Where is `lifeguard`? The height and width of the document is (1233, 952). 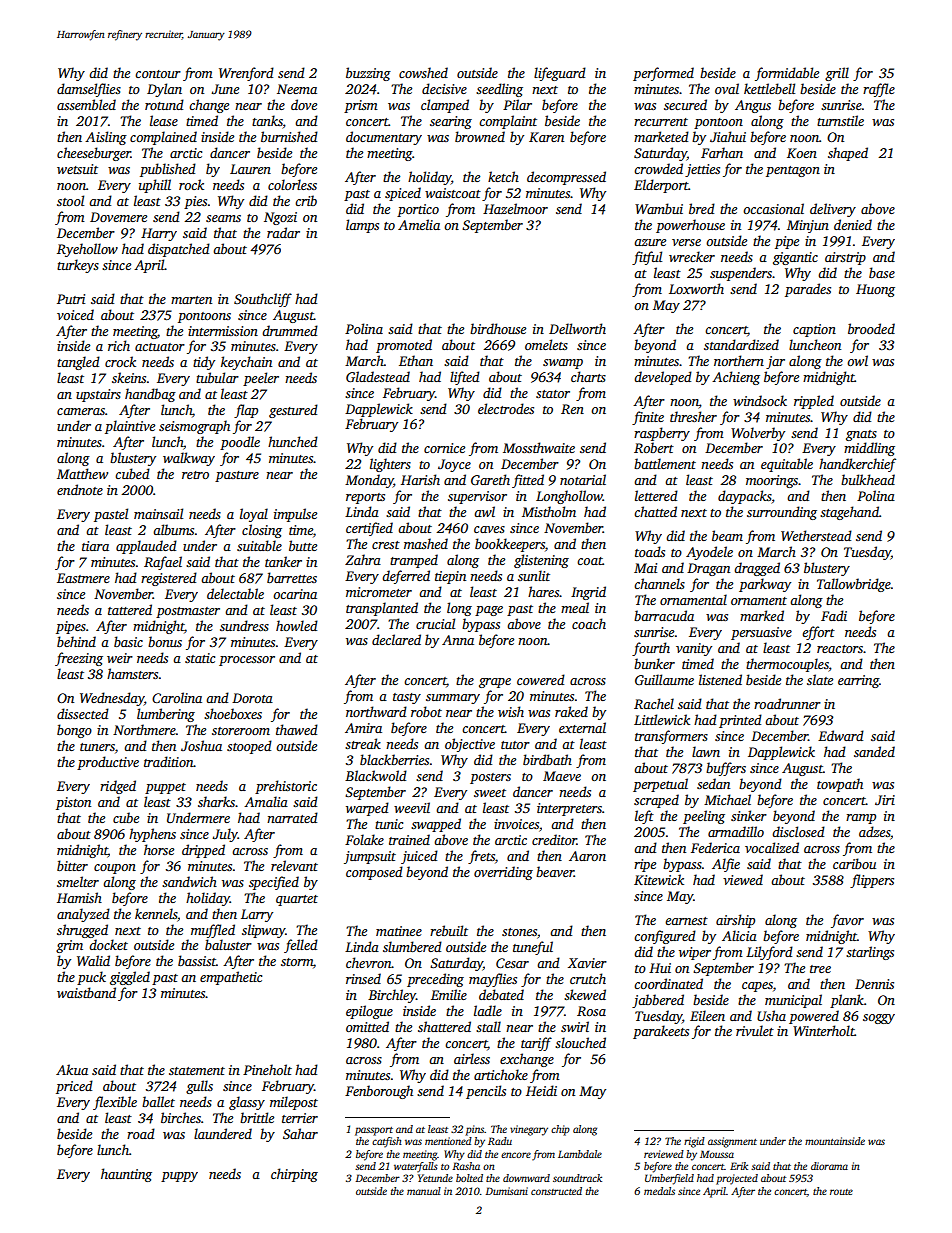
lifeguard is located at coordinates (560, 74).
